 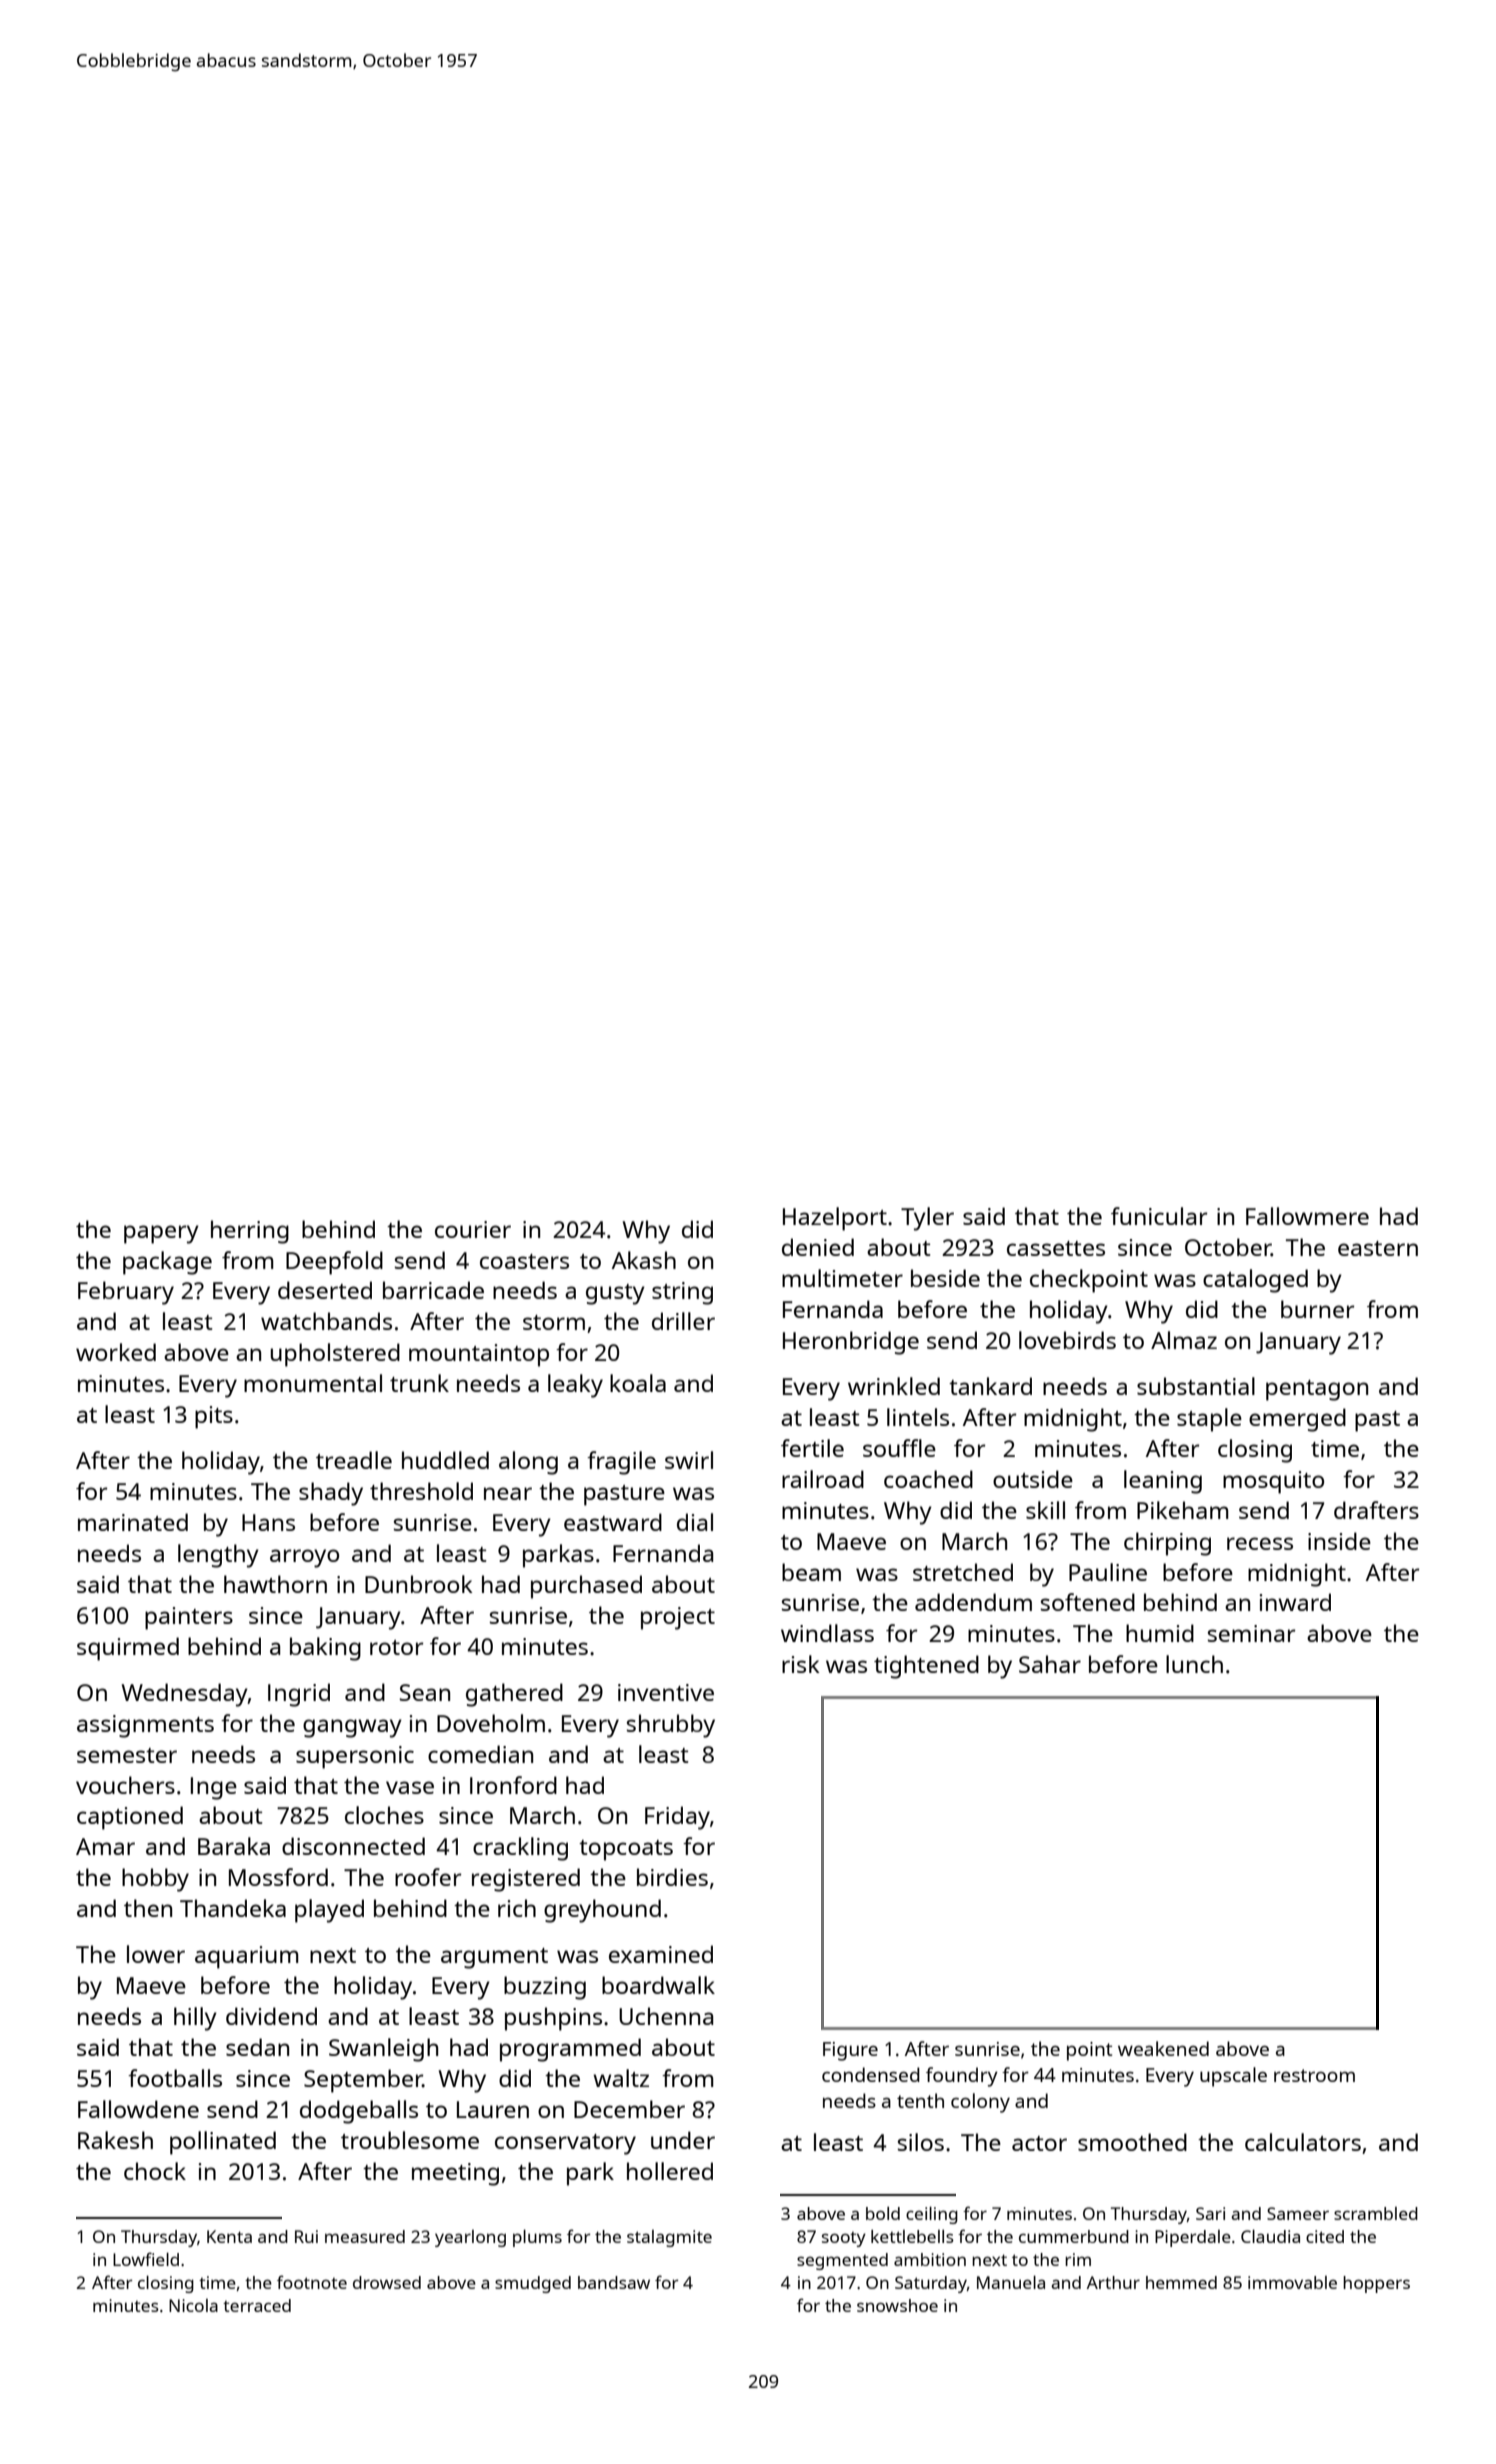 What do you see at coordinates (666, 2016) in the screenshot?
I see `Uchenna` at bounding box center [666, 2016].
